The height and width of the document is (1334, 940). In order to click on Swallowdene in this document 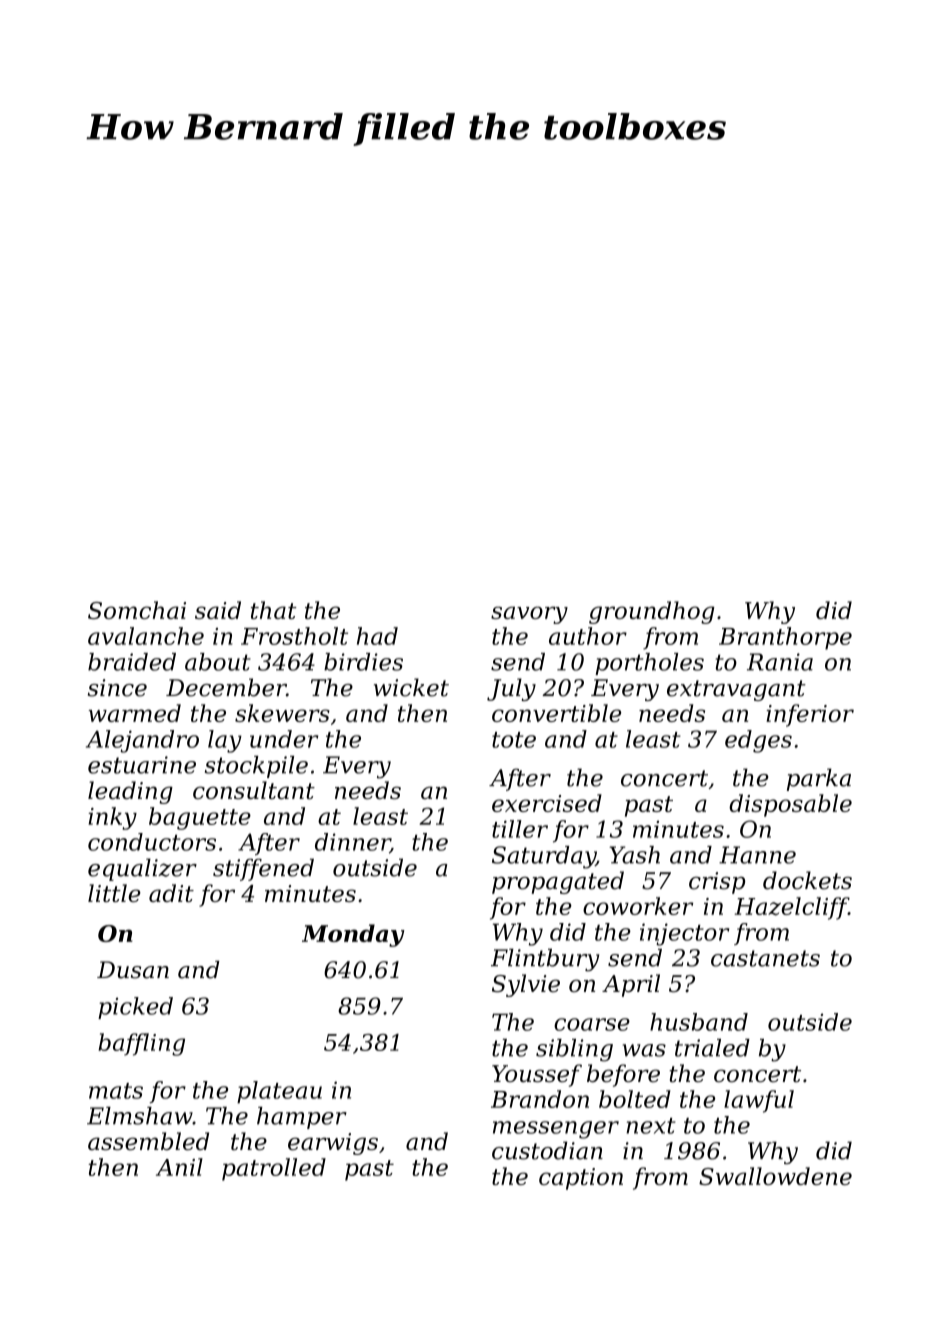, I will do `click(775, 1176)`.
